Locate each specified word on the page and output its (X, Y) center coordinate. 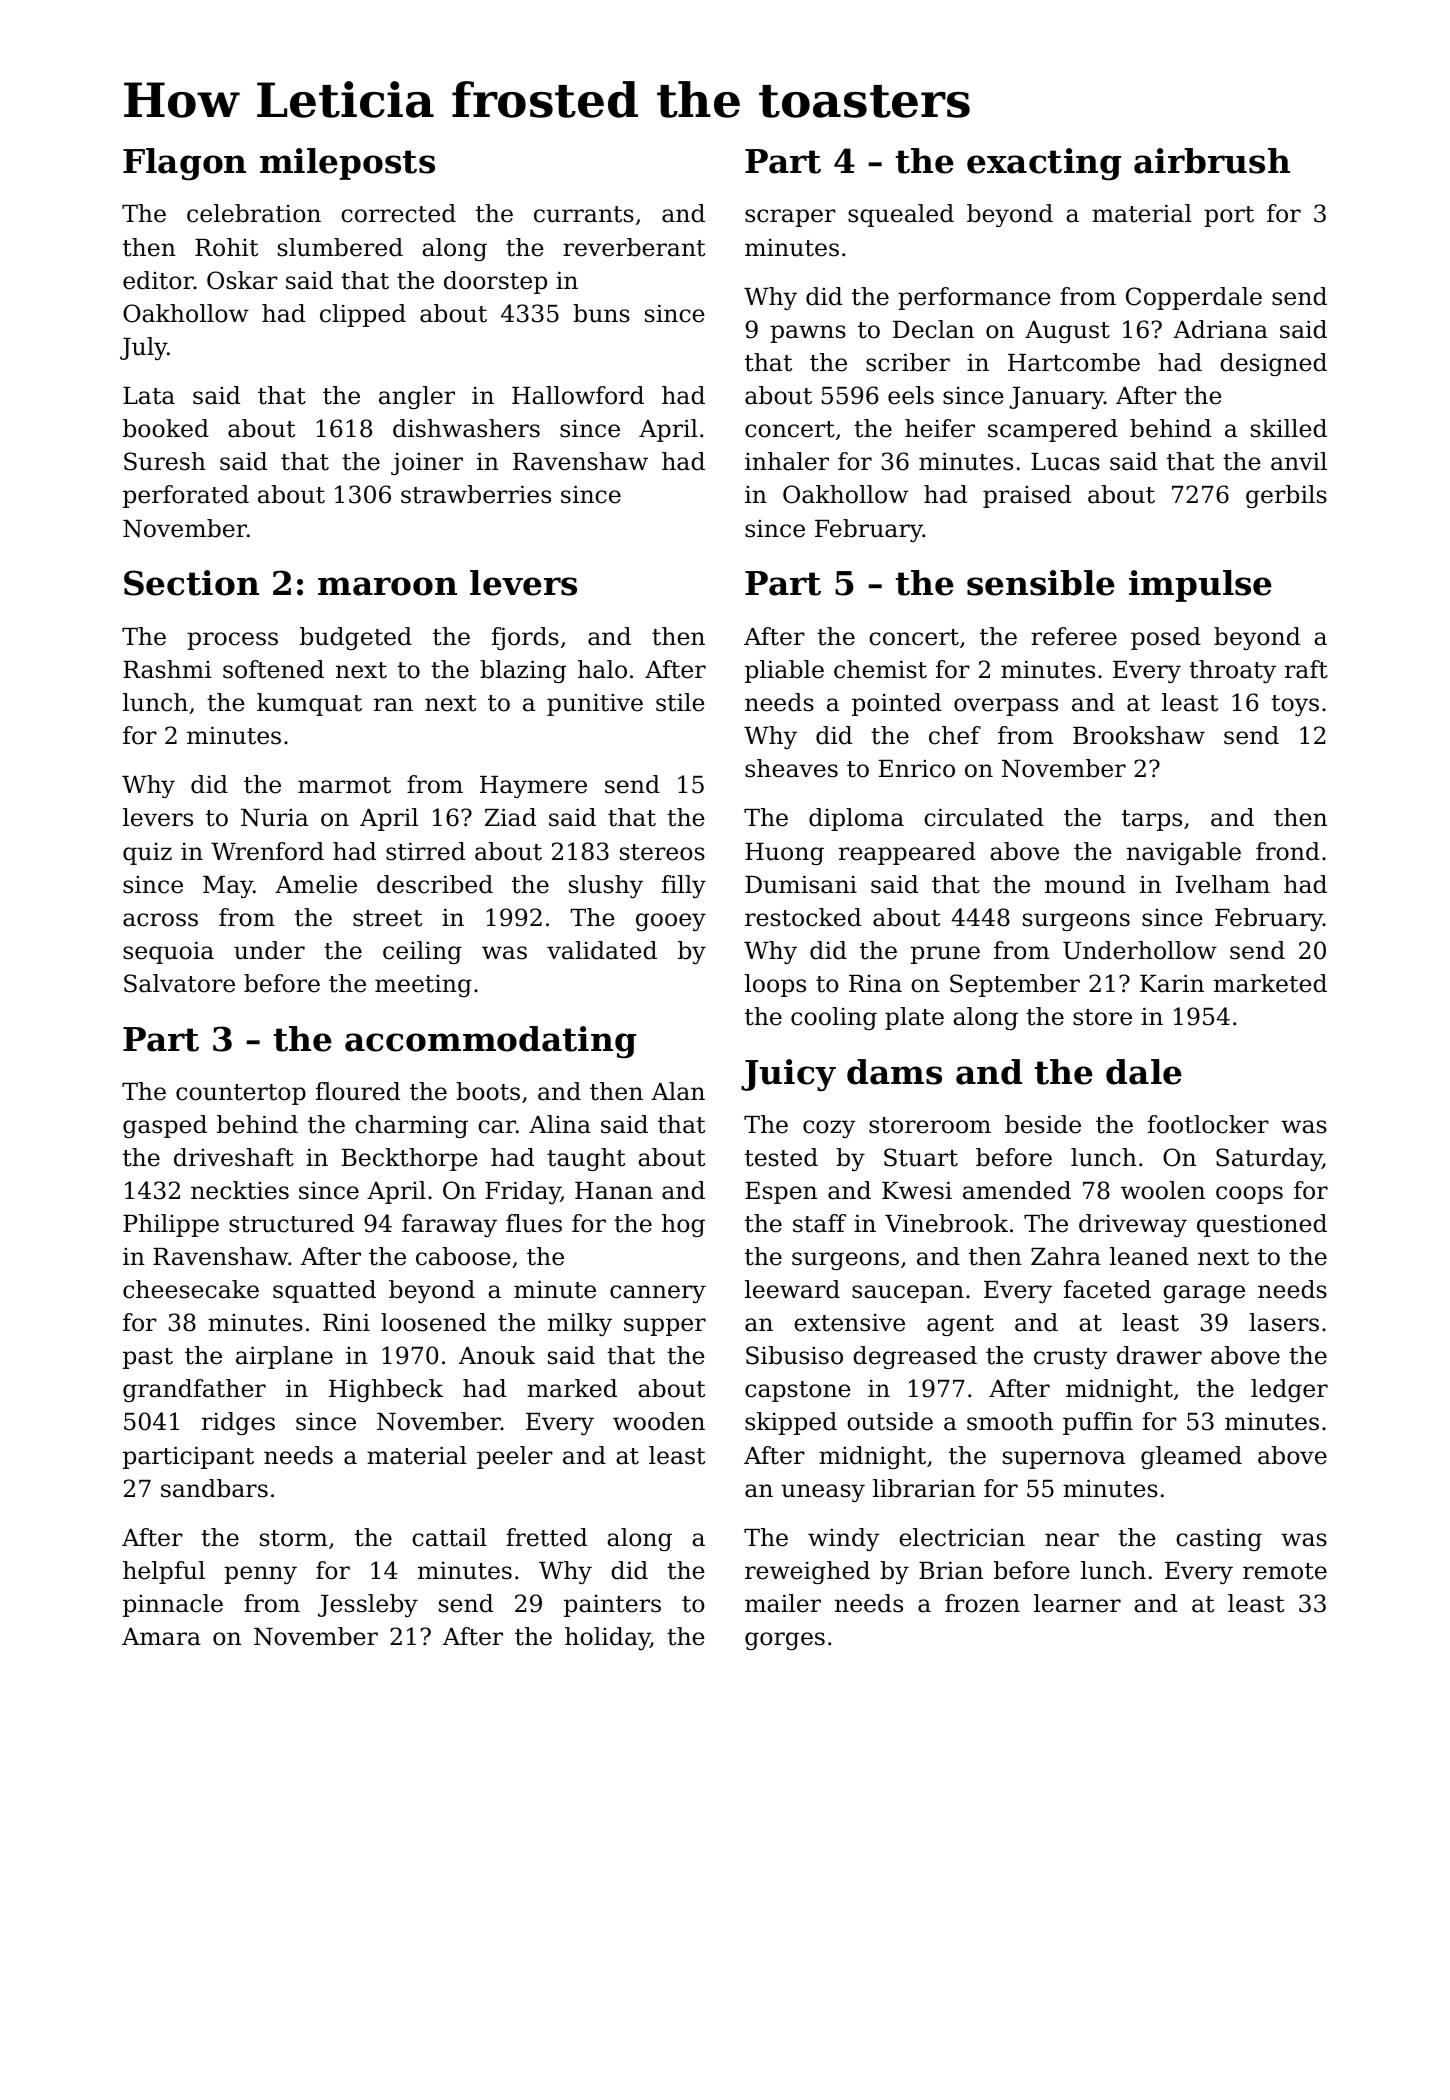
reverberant (634, 247)
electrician (962, 1537)
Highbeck (386, 1390)
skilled (1289, 428)
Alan (678, 1091)
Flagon (184, 164)
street (387, 918)
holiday (607, 1638)
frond (1288, 851)
